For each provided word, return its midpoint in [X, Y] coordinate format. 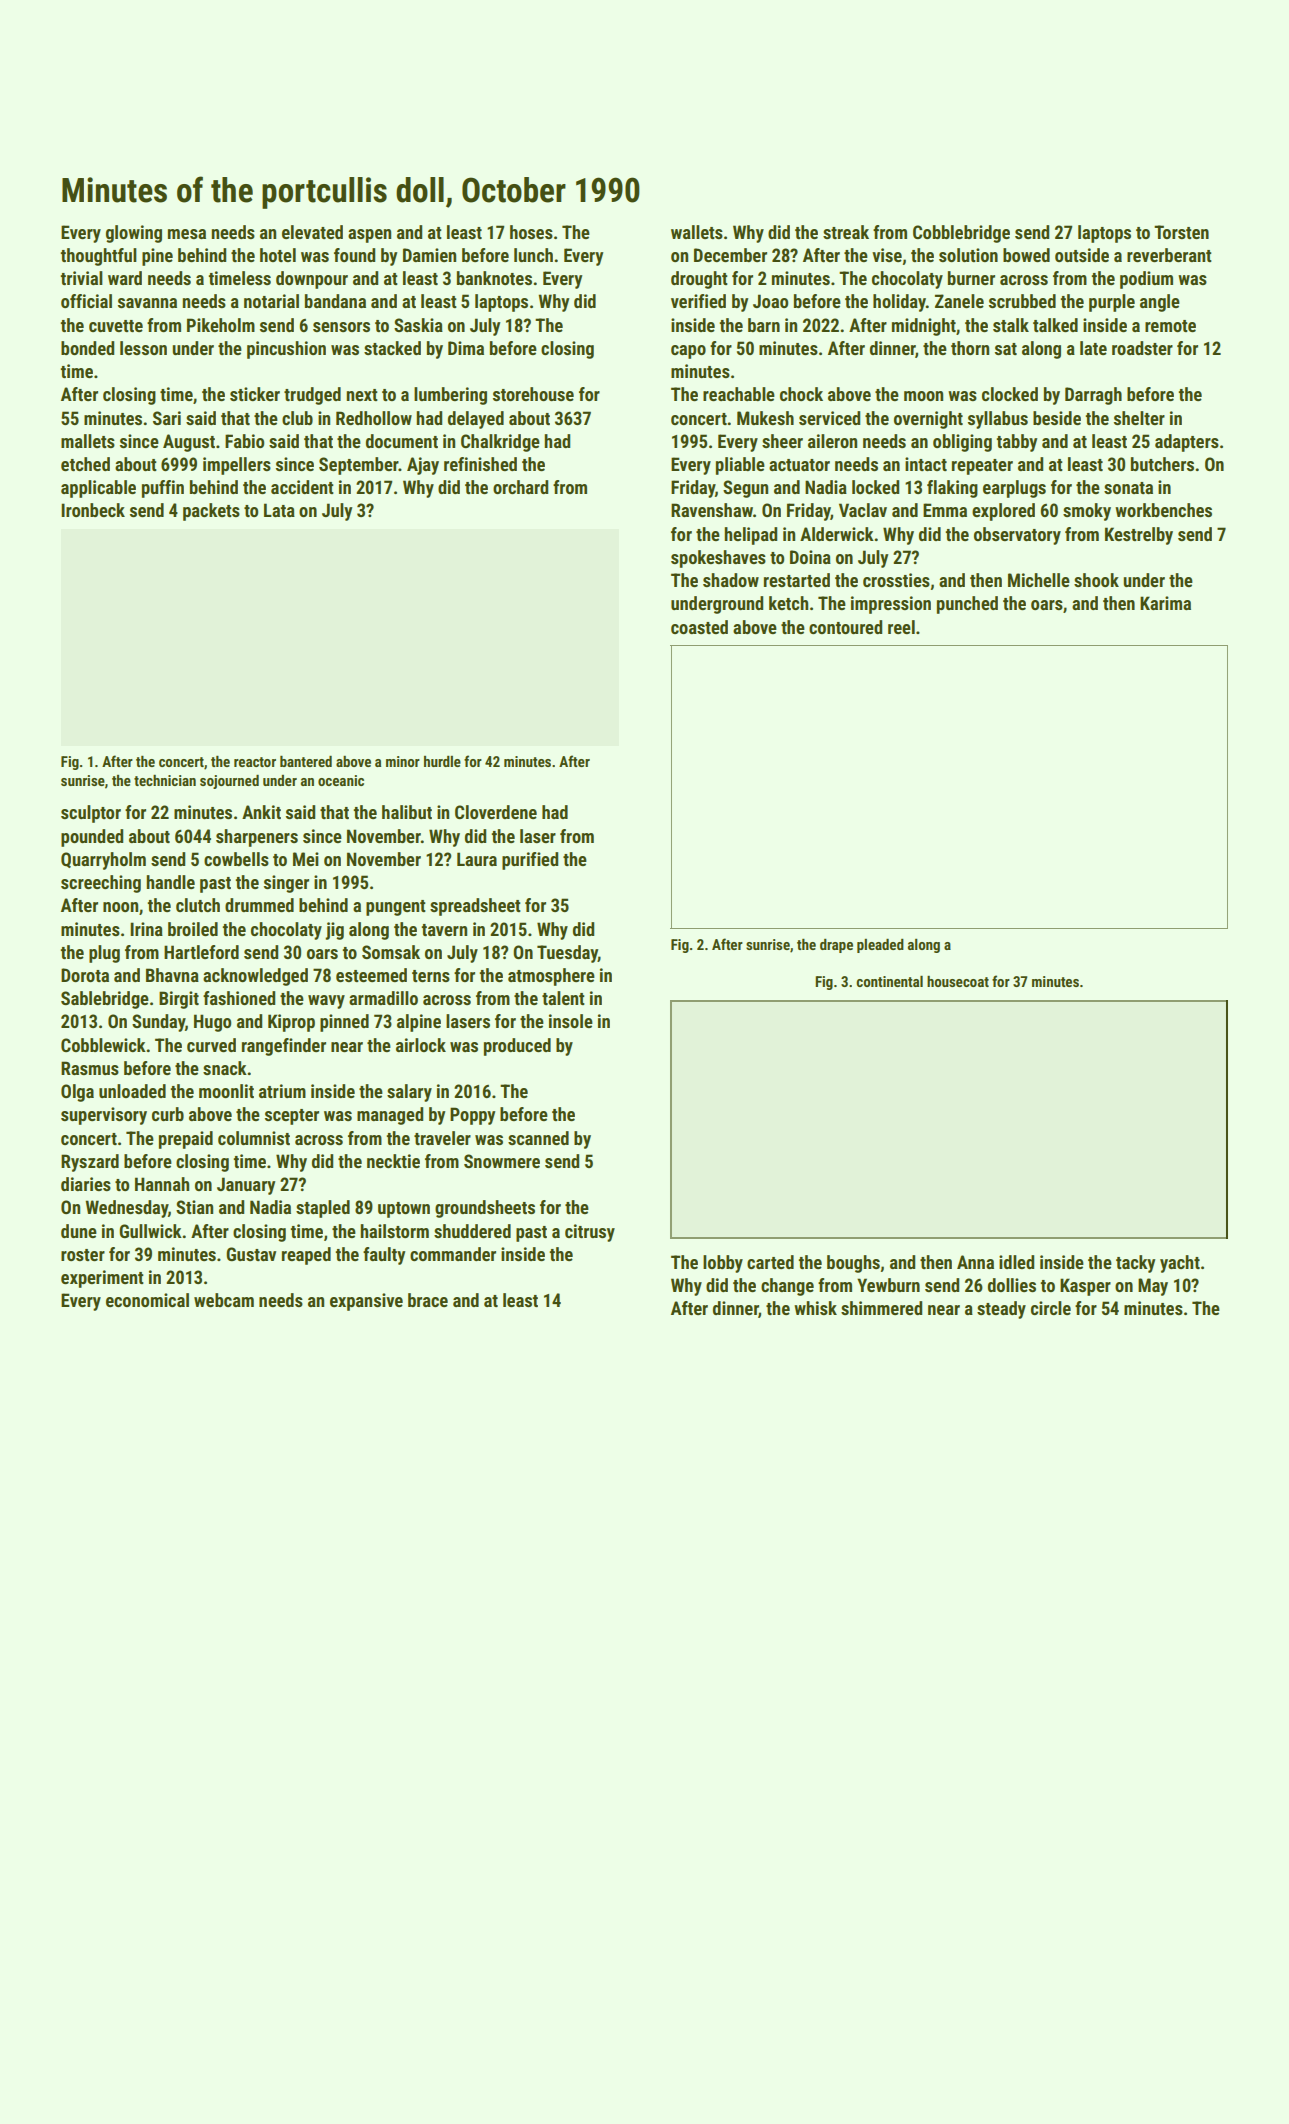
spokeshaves [718, 559]
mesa [187, 234]
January [246, 1186]
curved [211, 1045]
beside [1057, 418]
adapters [1187, 443]
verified [698, 301]
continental [889, 981]
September [359, 466]
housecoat [958, 981]
